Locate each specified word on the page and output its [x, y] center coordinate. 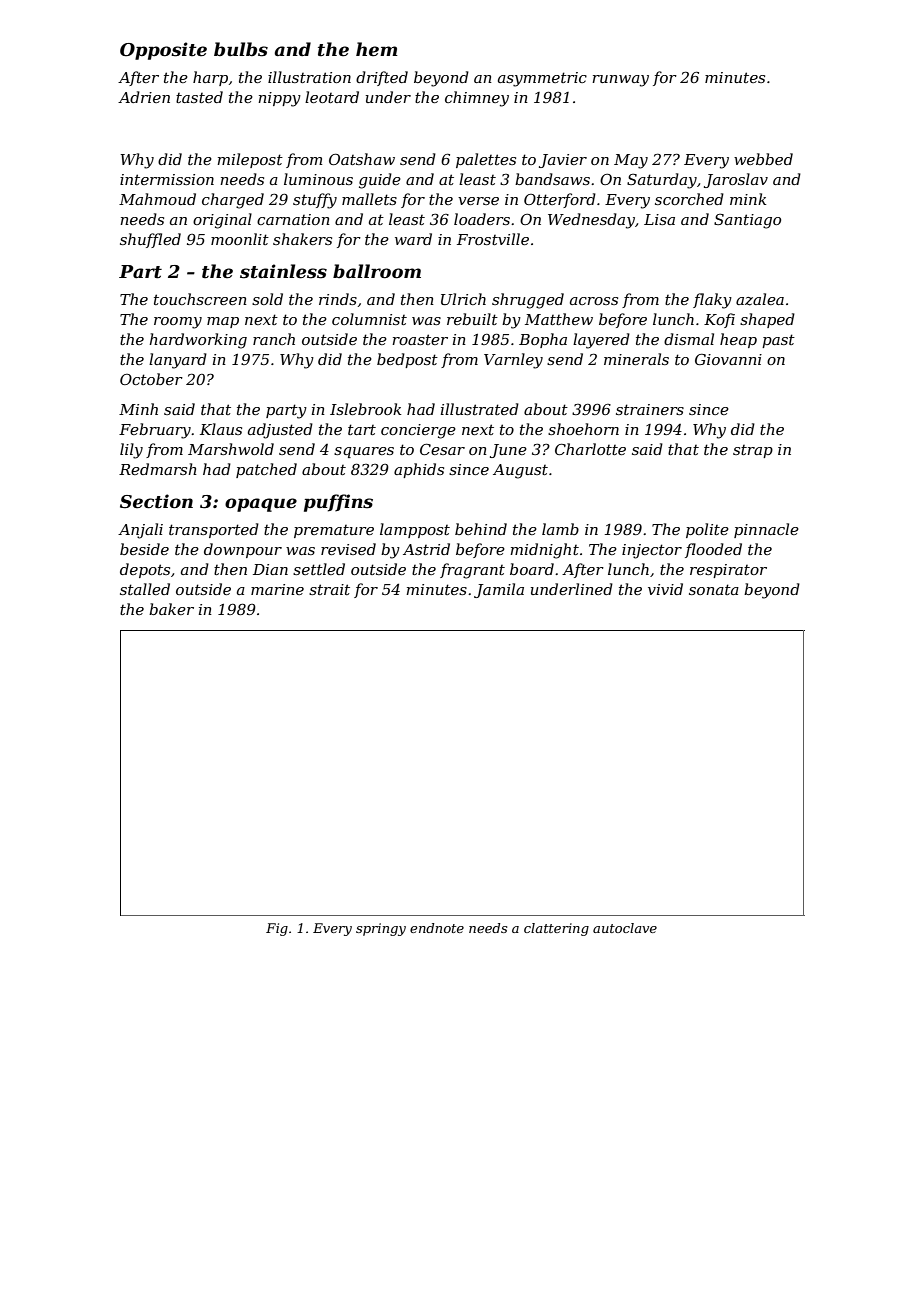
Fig [277, 929]
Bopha [543, 340]
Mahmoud [157, 199]
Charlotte [590, 449]
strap [753, 451]
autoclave [625, 928]
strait [329, 589]
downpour [243, 550]
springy [381, 929]
